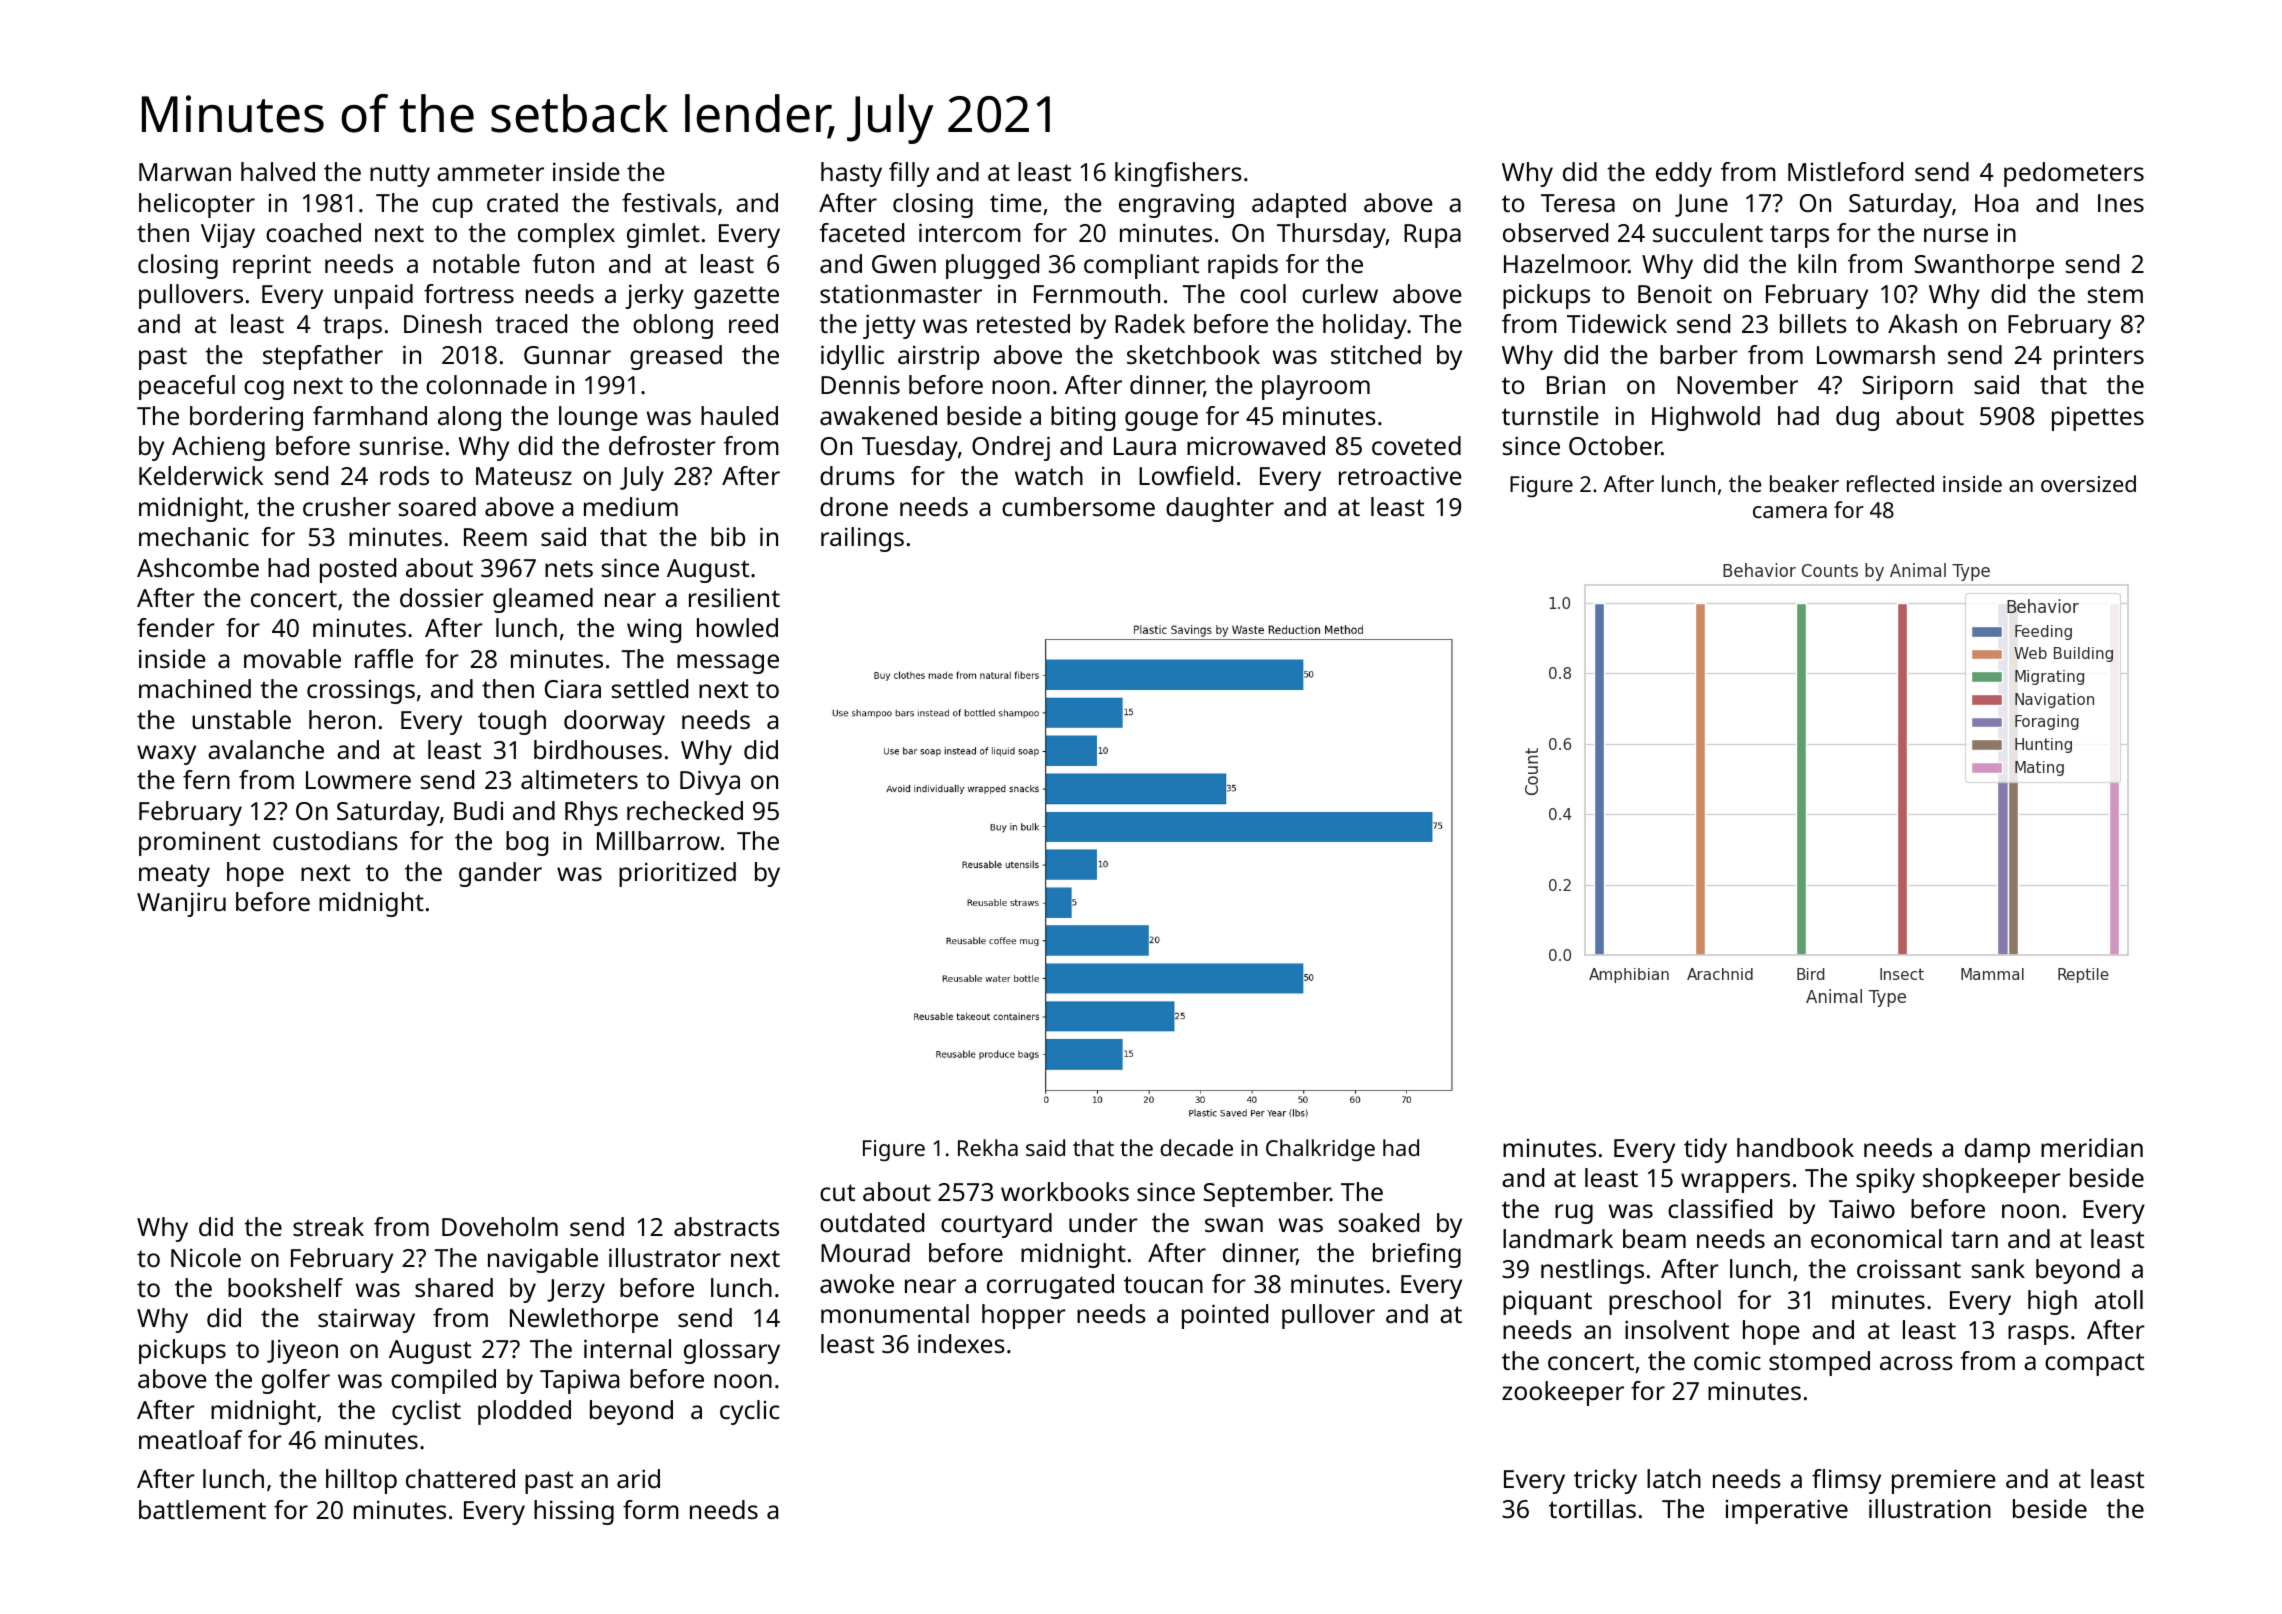 This screenshot has height=1614, width=2282. I want to click on fortress, so click(469, 293).
